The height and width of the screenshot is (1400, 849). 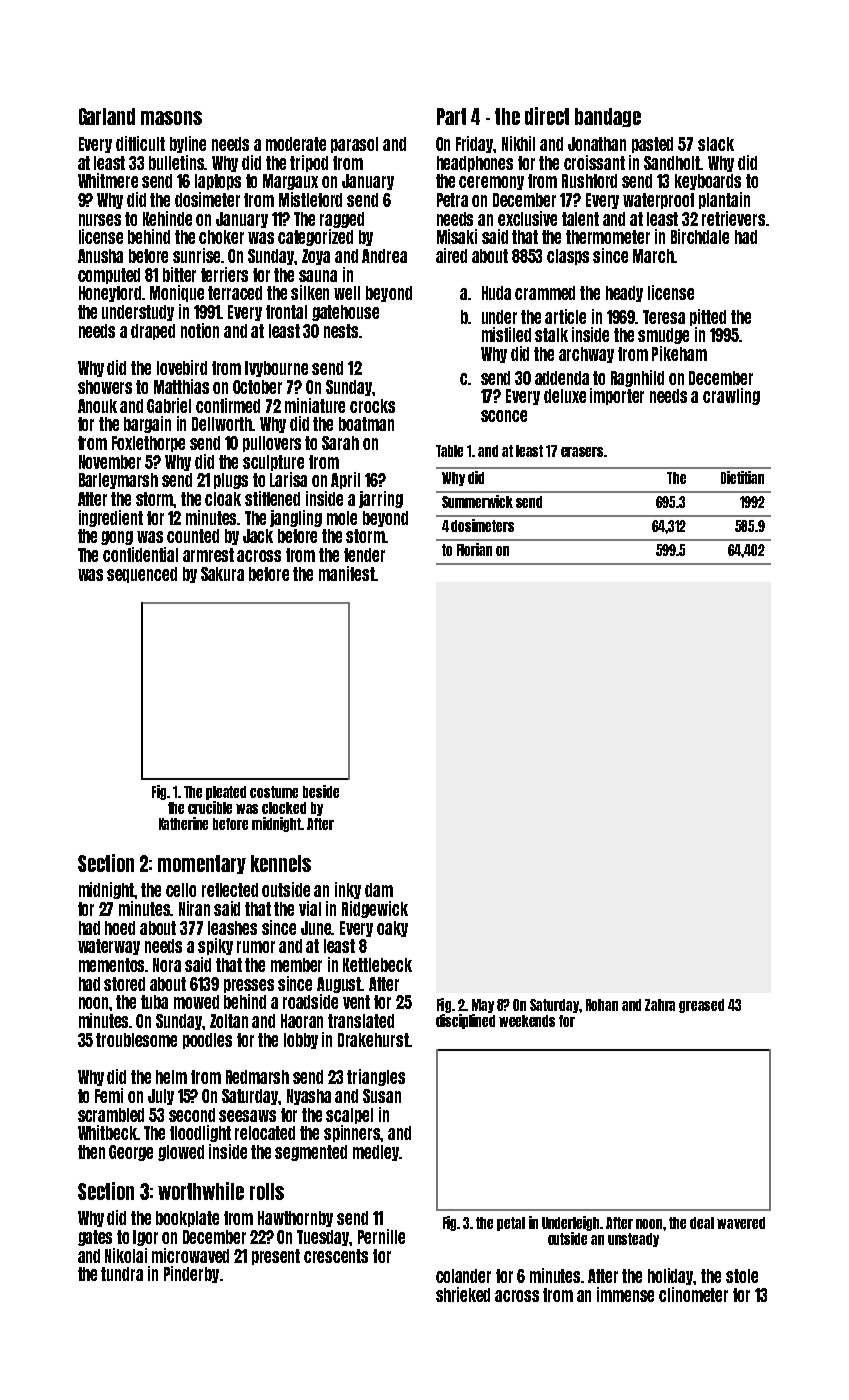 I want to click on worthwhile, so click(x=201, y=1191).
